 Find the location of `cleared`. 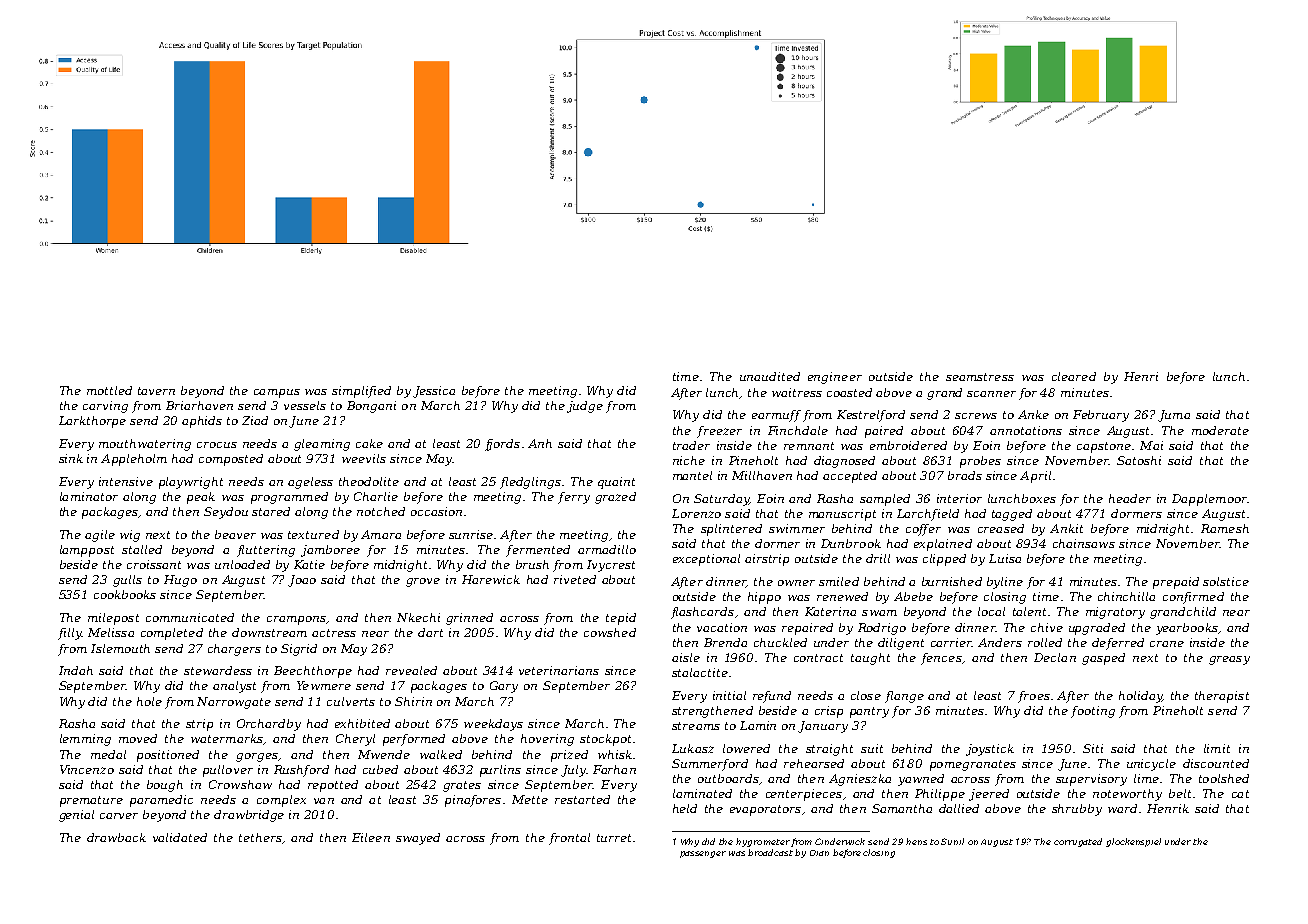

cleared is located at coordinates (1074, 376).
